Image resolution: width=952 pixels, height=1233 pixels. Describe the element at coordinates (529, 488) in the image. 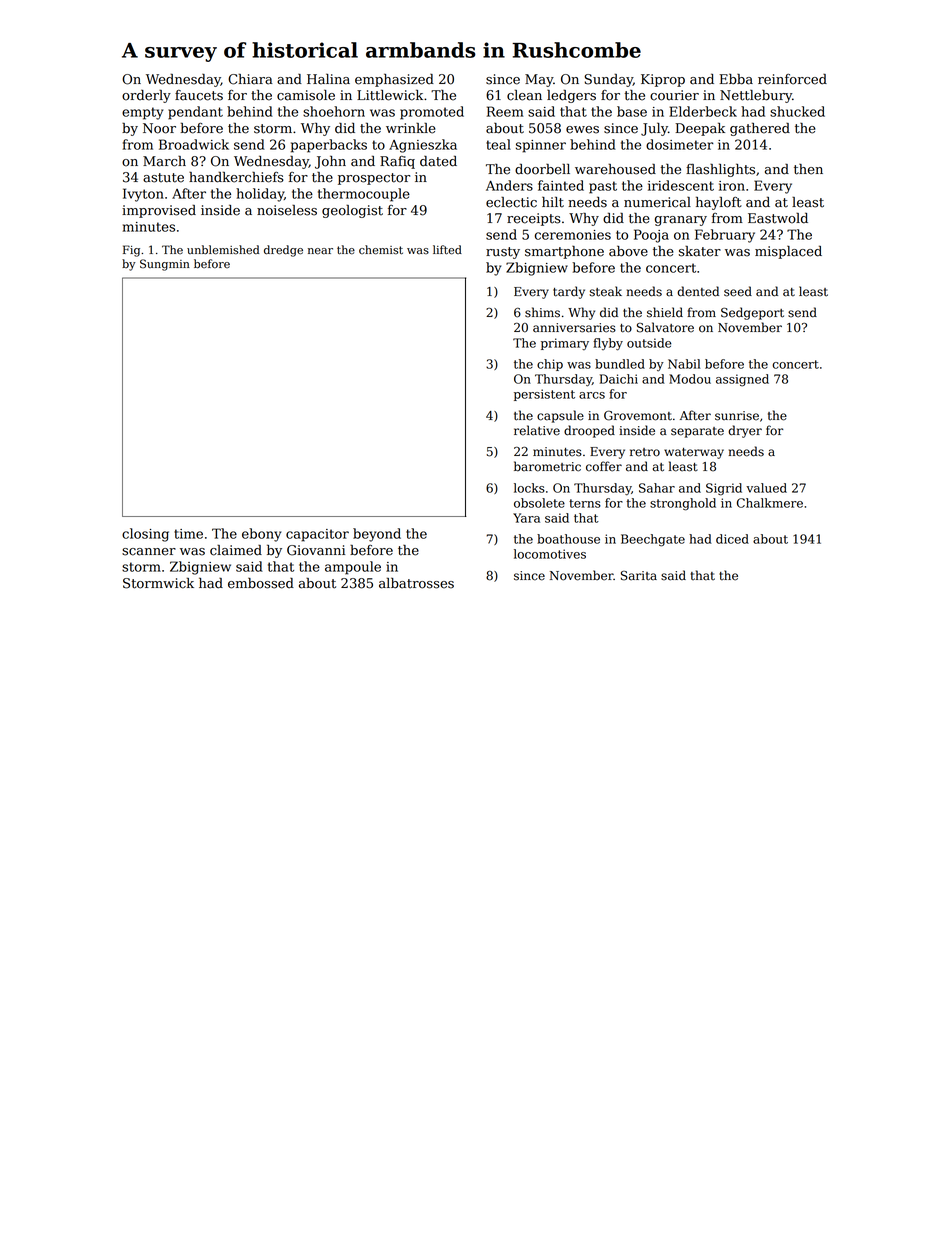

I see `locks` at that location.
